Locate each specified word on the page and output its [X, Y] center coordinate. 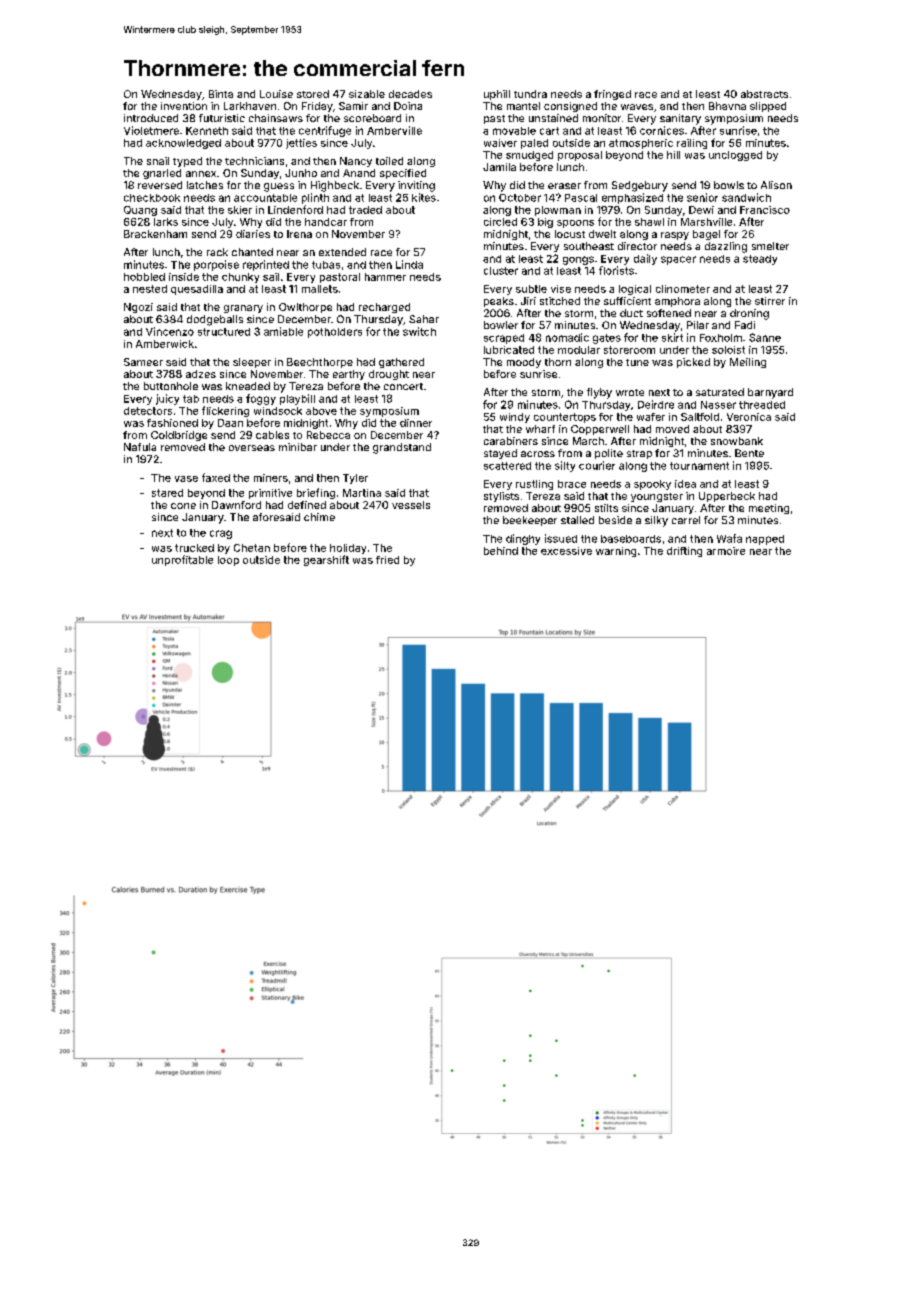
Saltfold [700, 417]
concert [403, 386]
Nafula [140, 447]
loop [228, 561]
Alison [776, 185]
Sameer [143, 362]
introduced [151, 118]
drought [389, 375]
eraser [564, 186]
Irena [299, 234]
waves [637, 107]
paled [534, 144]
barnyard [770, 393]
